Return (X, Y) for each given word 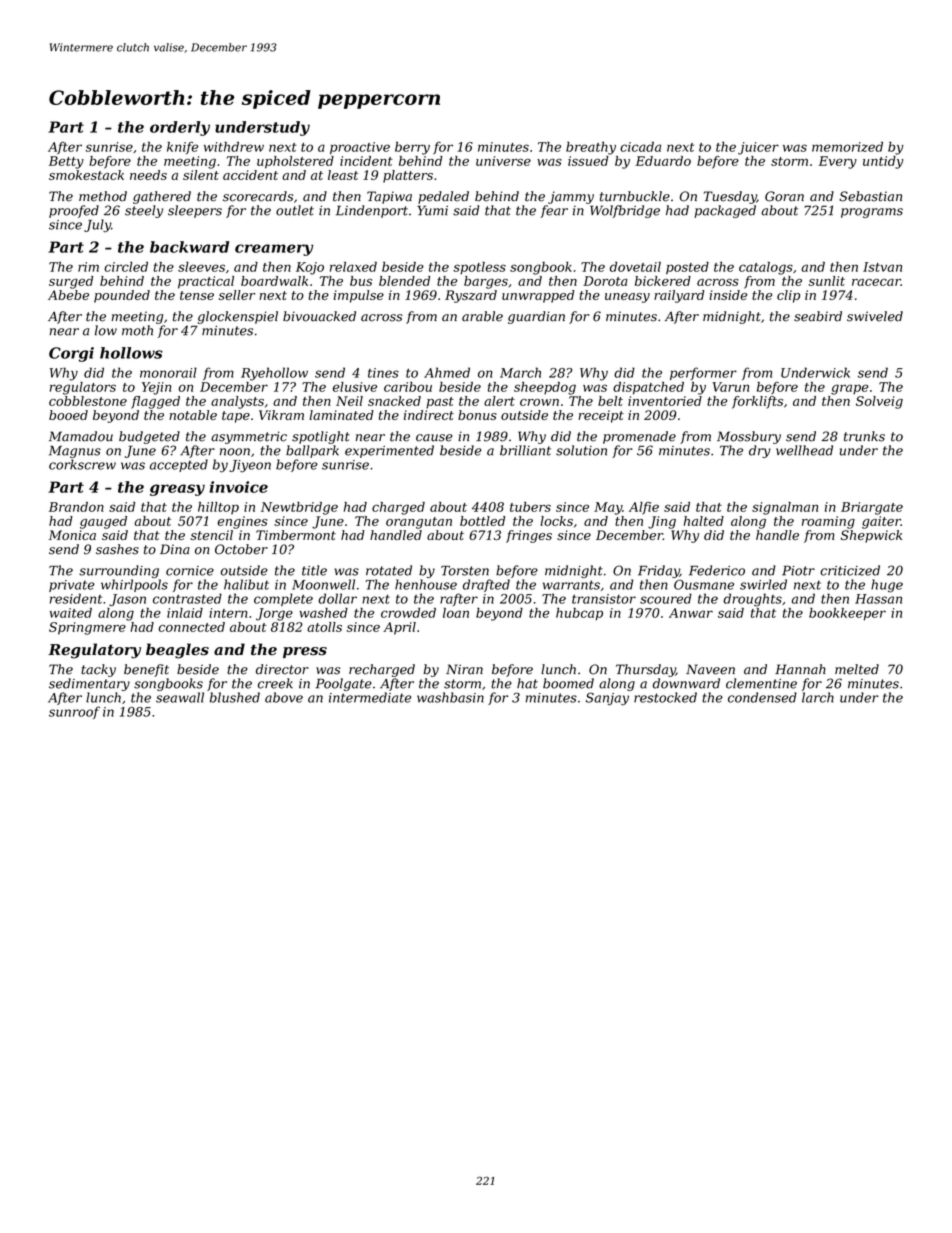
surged (71, 282)
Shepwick (872, 536)
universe (503, 161)
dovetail (635, 267)
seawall (180, 697)
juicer (758, 148)
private (72, 586)
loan (456, 613)
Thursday (646, 670)
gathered (162, 197)
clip (788, 296)
